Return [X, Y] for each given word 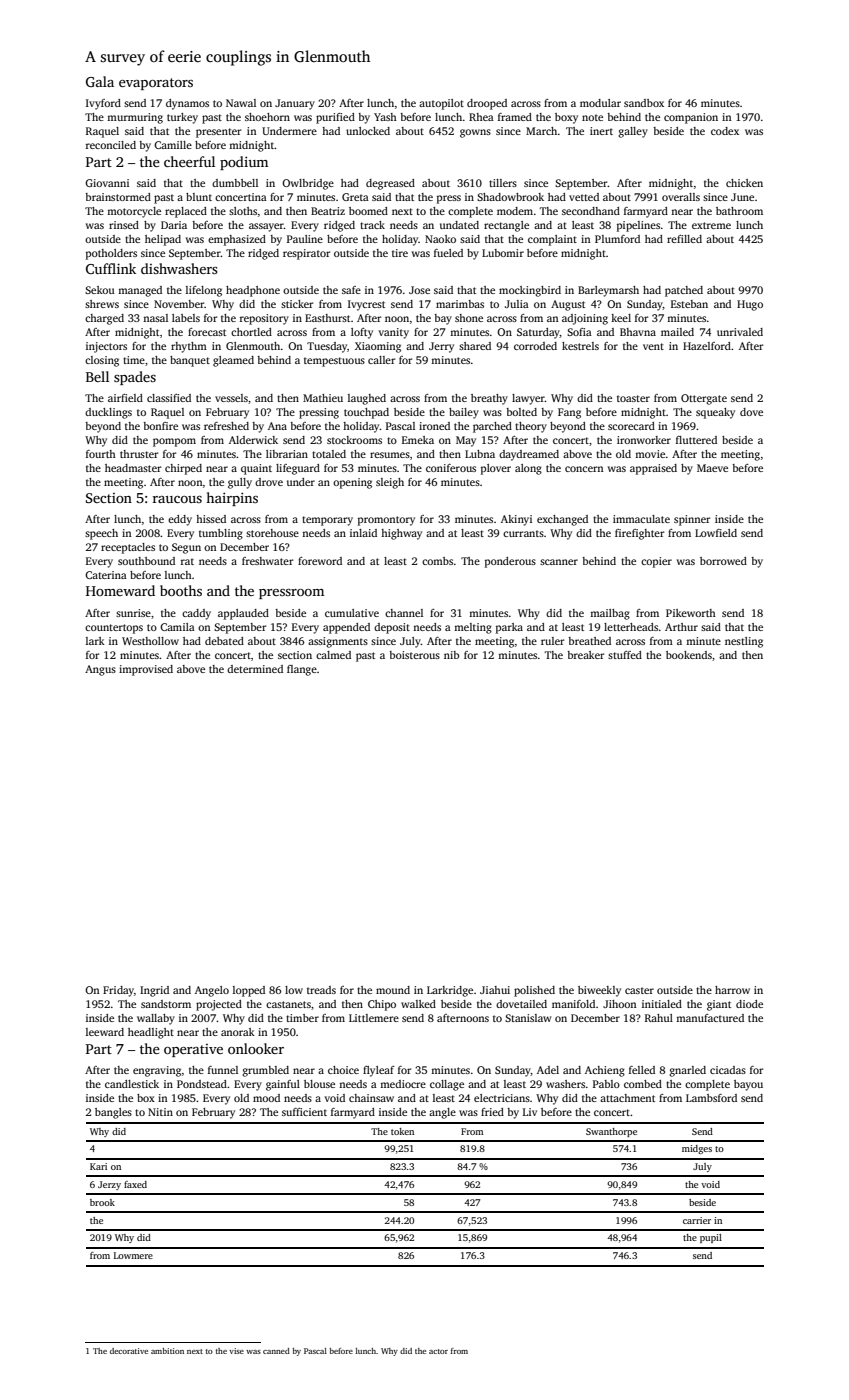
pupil [711, 1238]
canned [276, 1351]
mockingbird [530, 291]
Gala [100, 81]
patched [684, 291]
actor [438, 1351]
